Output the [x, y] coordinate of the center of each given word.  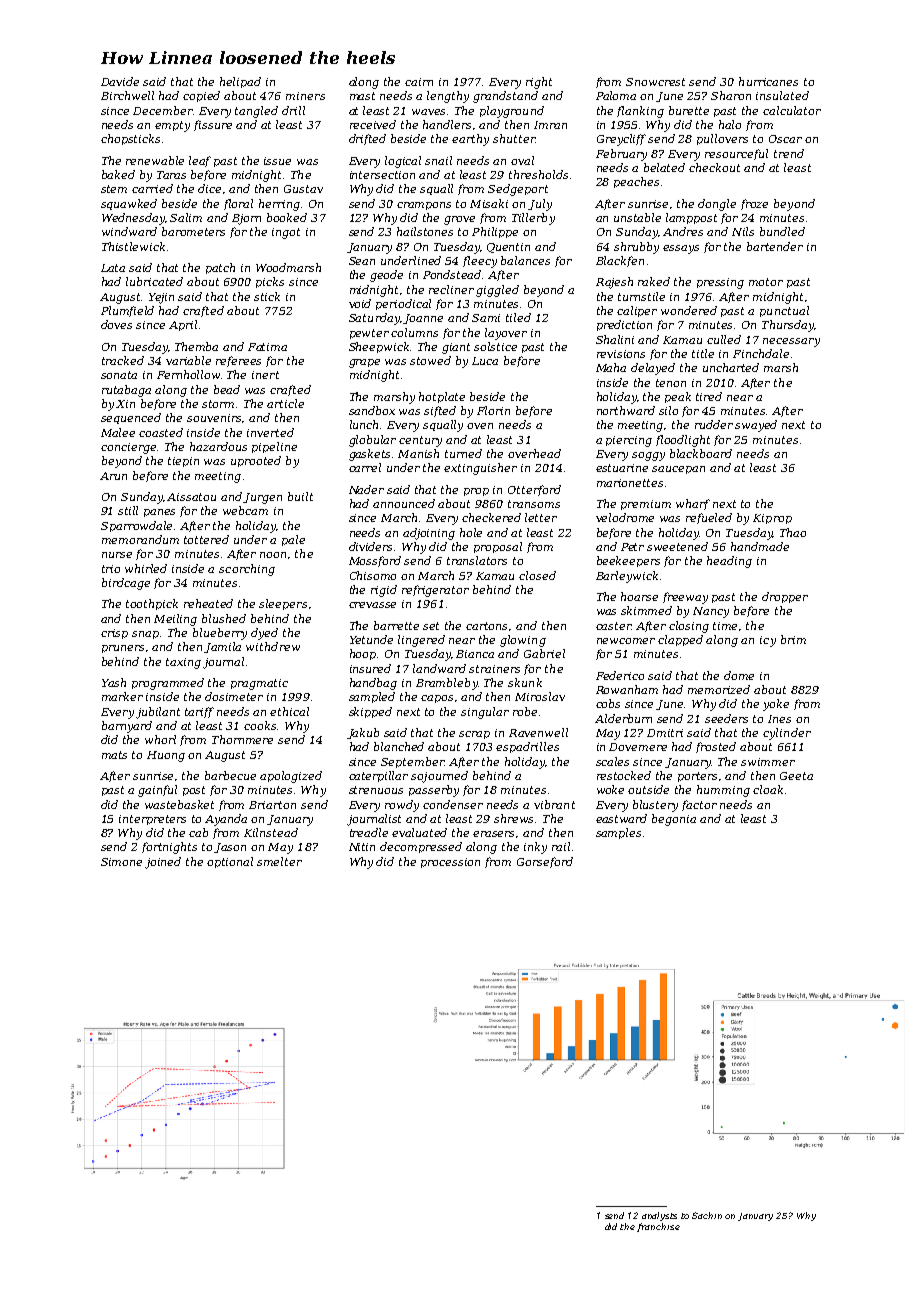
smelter [279, 861]
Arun [113, 476]
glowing [523, 641]
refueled [709, 518]
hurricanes [768, 81]
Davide [120, 81]
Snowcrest [655, 82]
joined [163, 863]
